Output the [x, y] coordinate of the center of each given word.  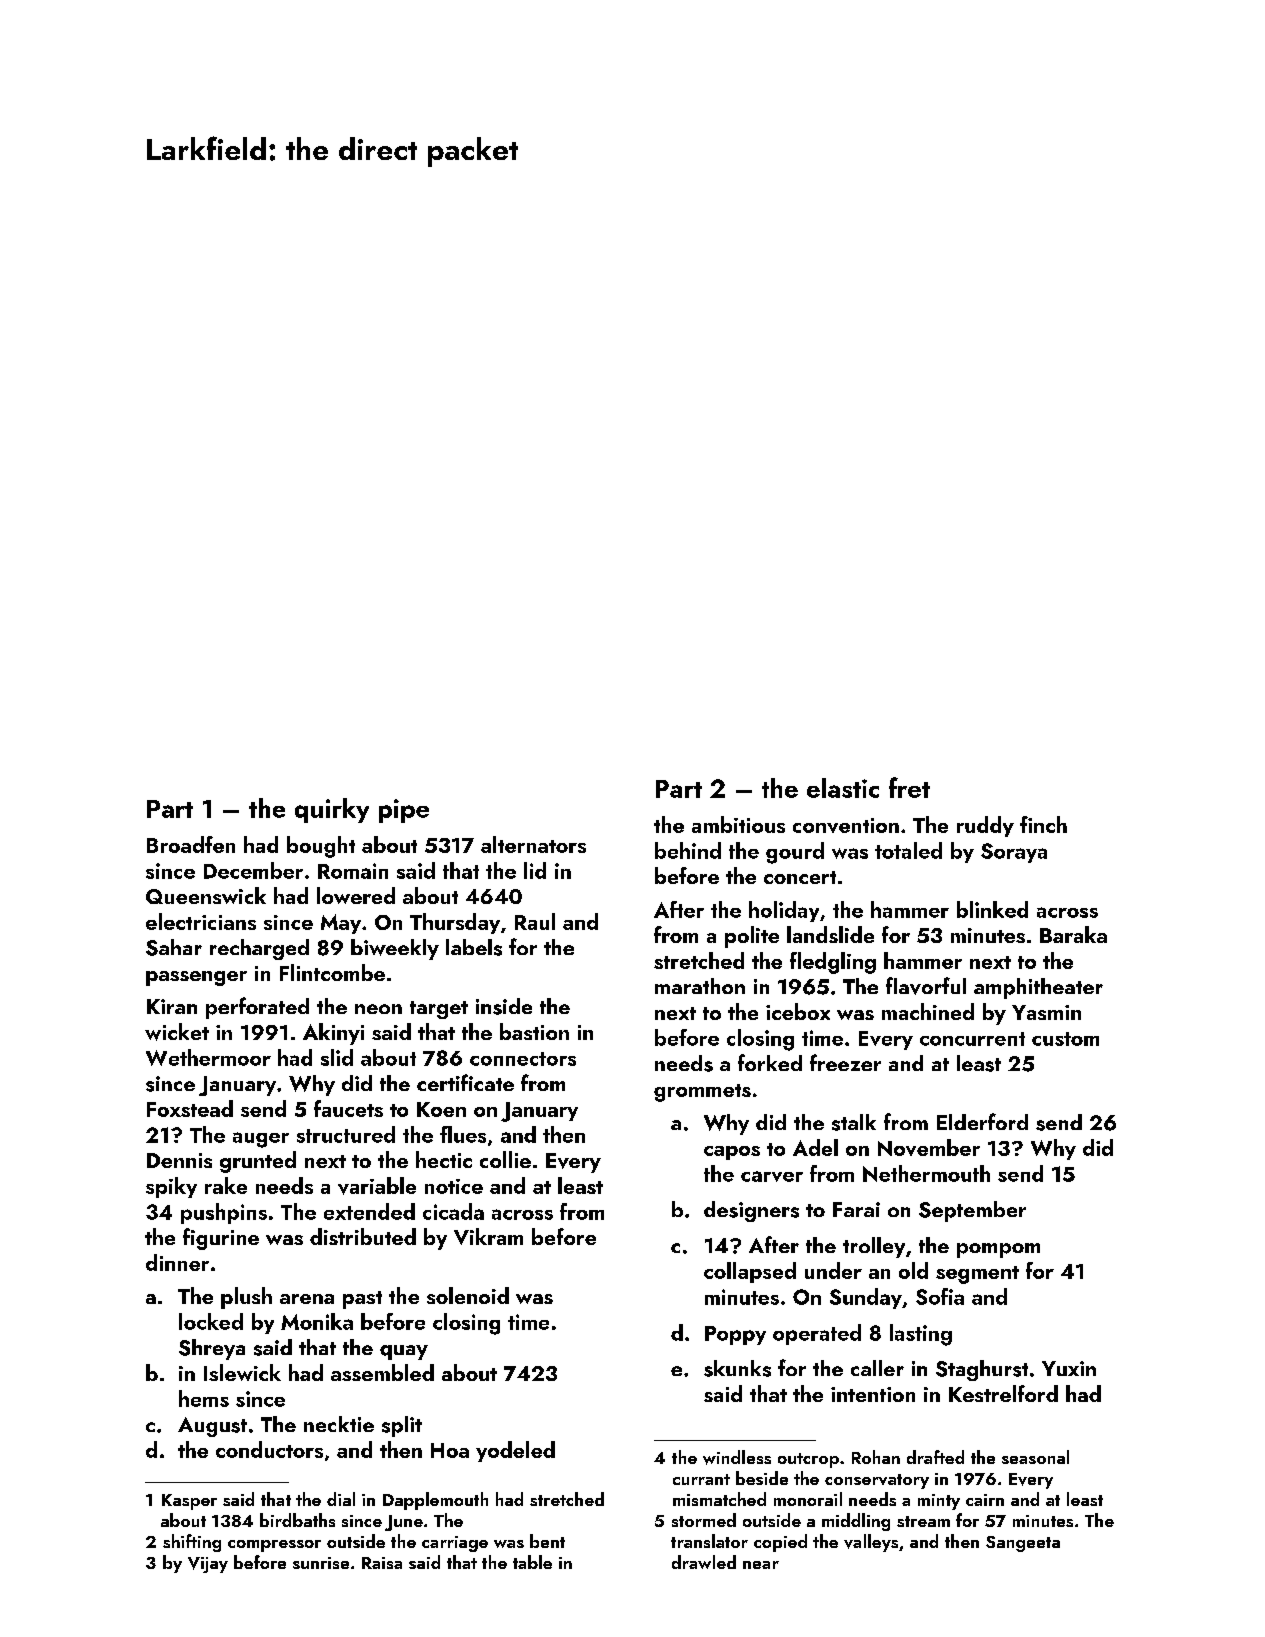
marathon [700, 986]
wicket [177, 1032]
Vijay [208, 1565]
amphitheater [1038, 988]
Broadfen [191, 844]
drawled [704, 1562]
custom [1065, 1039]
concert [800, 877]
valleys [871, 1543]
